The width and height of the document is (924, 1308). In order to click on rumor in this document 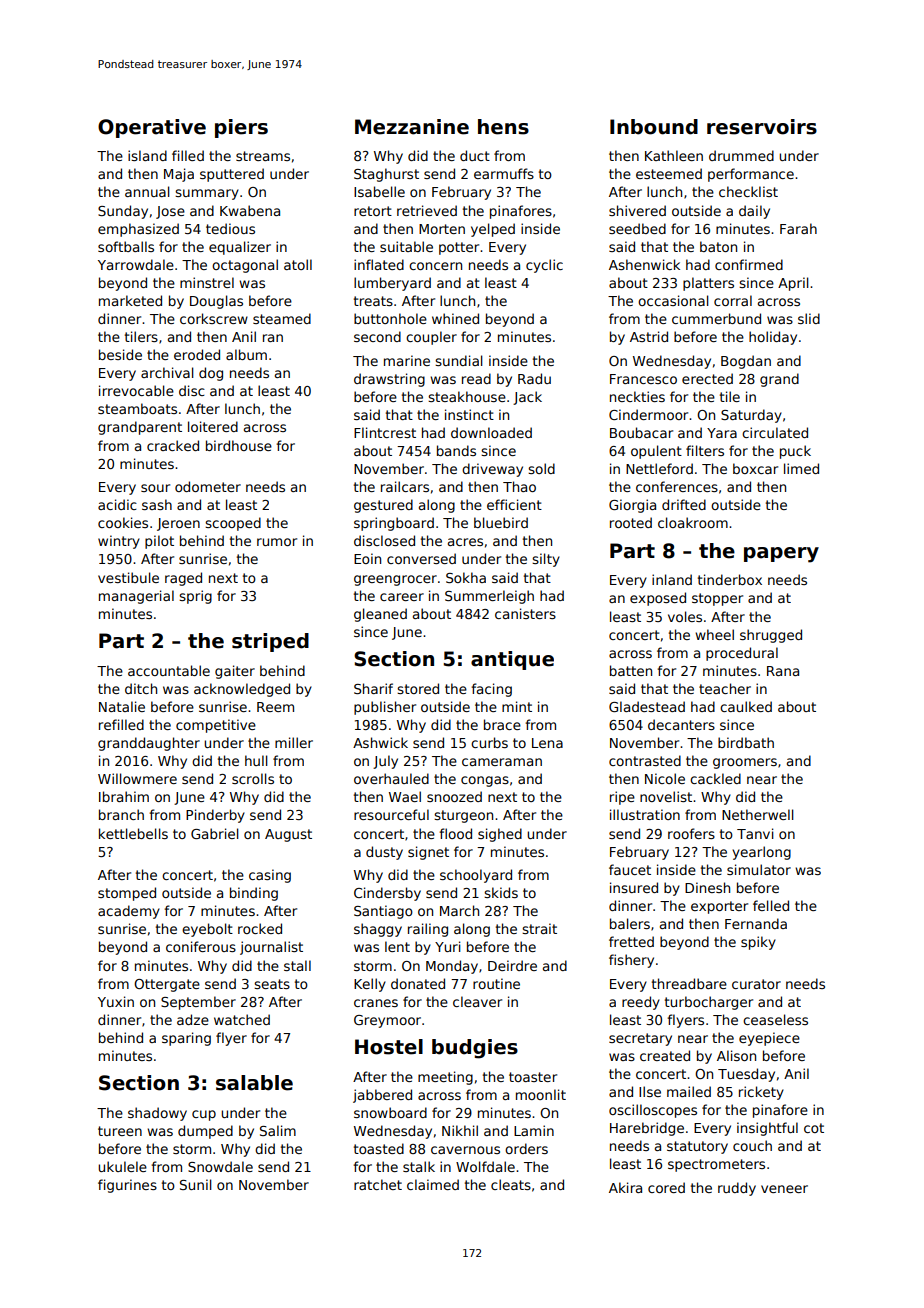, I will do `click(277, 542)`.
